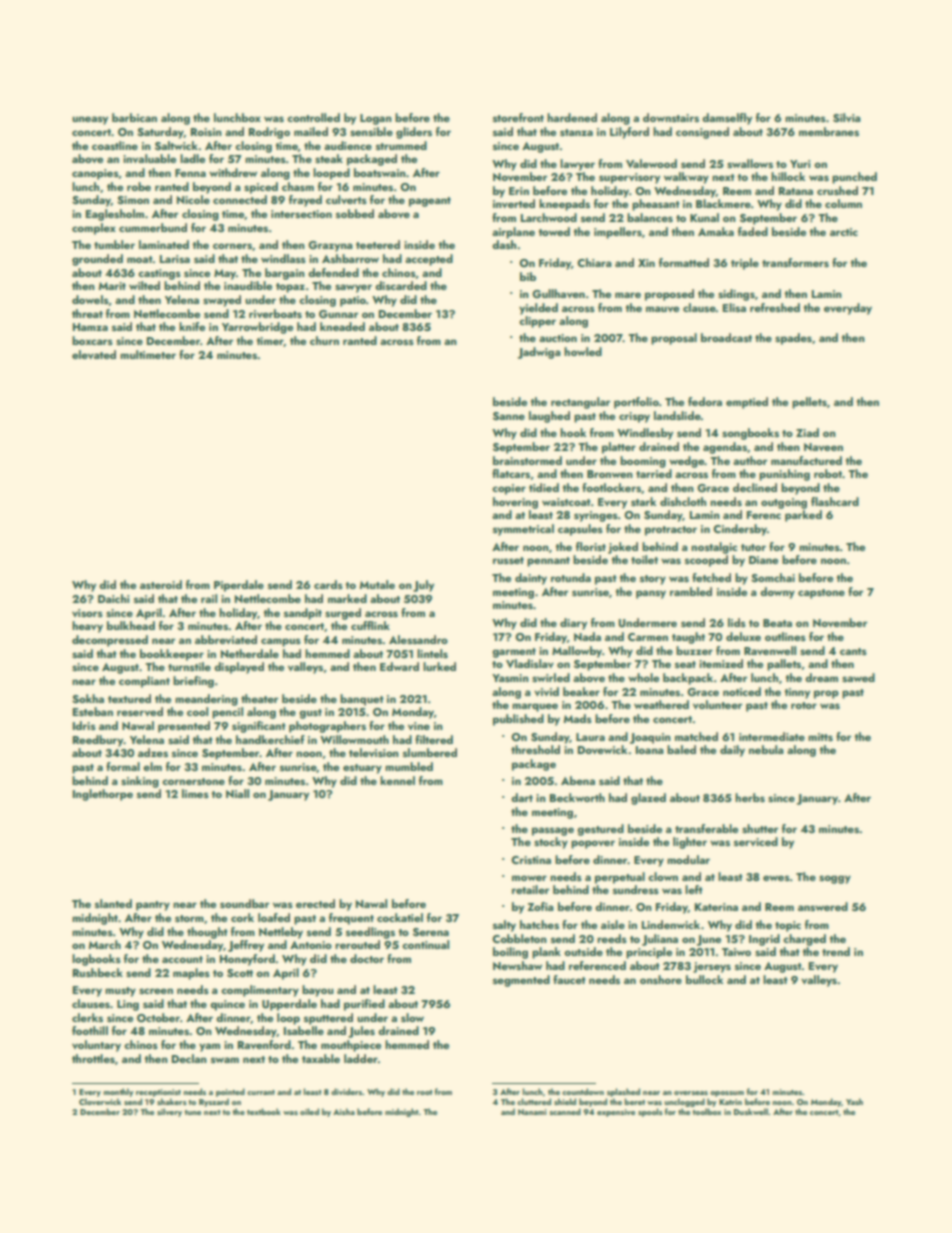 The image size is (952, 1233). I want to click on cufflink, so click(370, 625).
